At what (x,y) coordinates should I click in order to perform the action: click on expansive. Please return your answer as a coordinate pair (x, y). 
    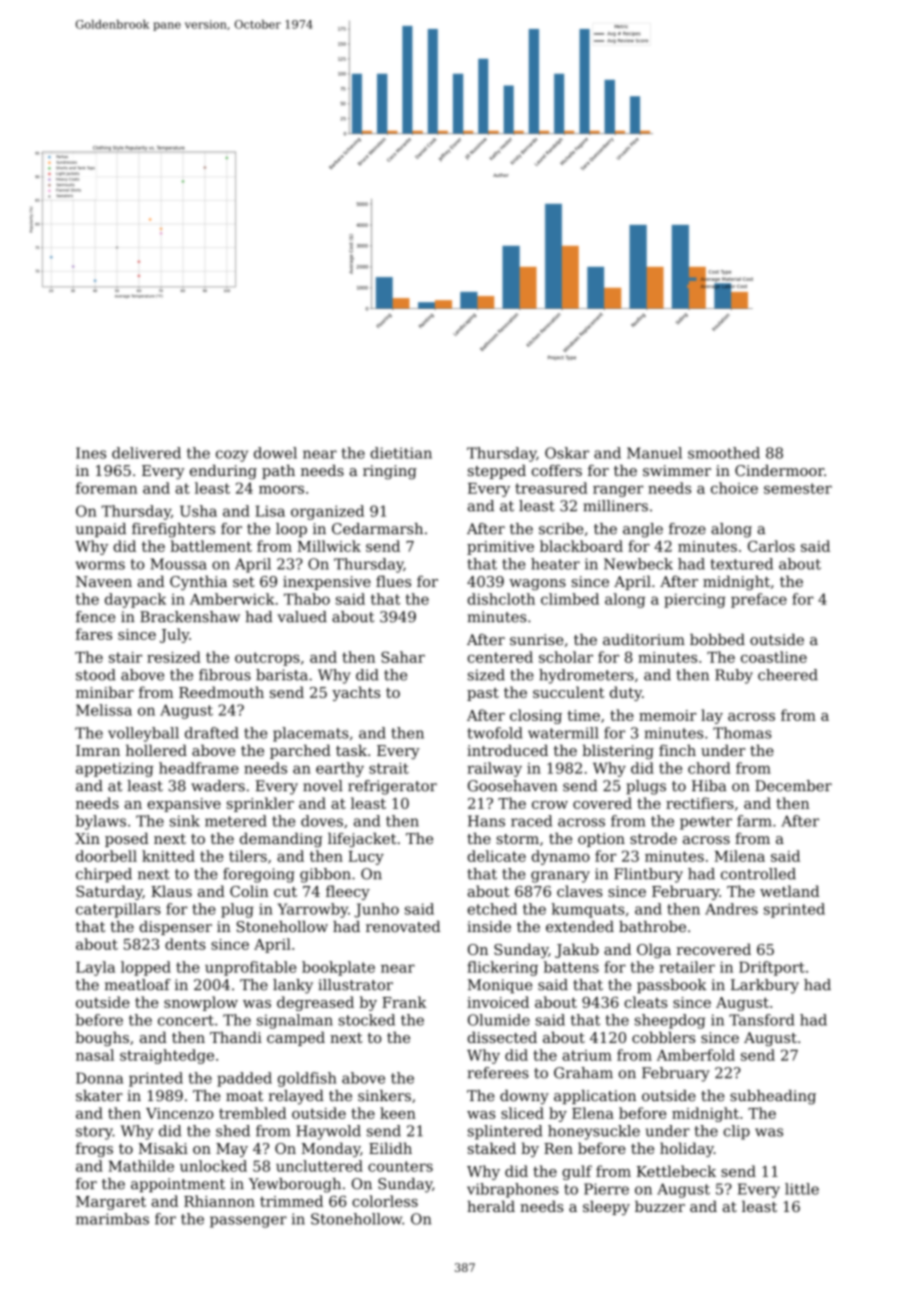
    Looking at the image, I should click on (184, 805).
